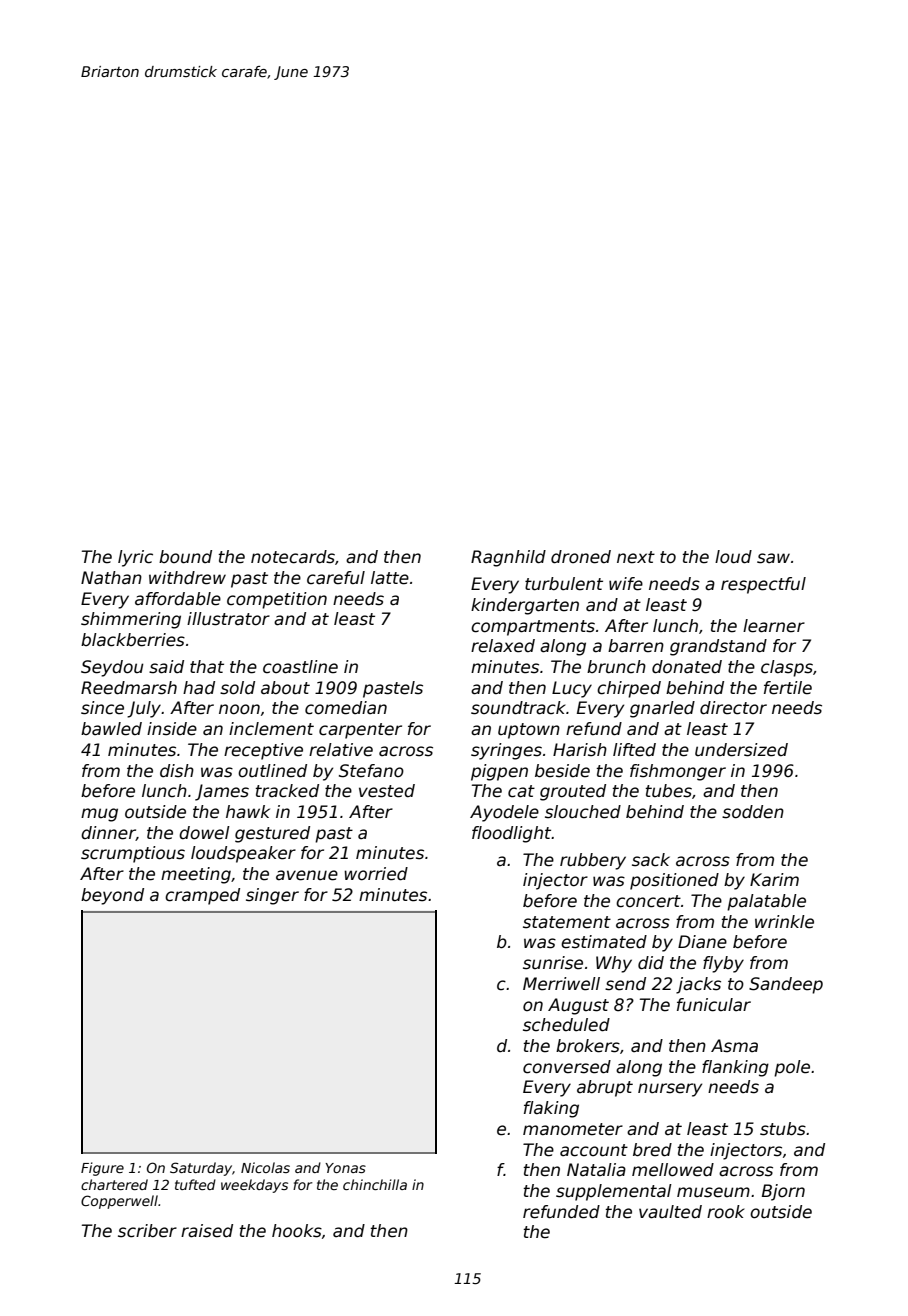 The width and height of the screenshot is (908, 1316). What do you see at coordinates (636, 557) in the screenshot?
I see `next` at bounding box center [636, 557].
